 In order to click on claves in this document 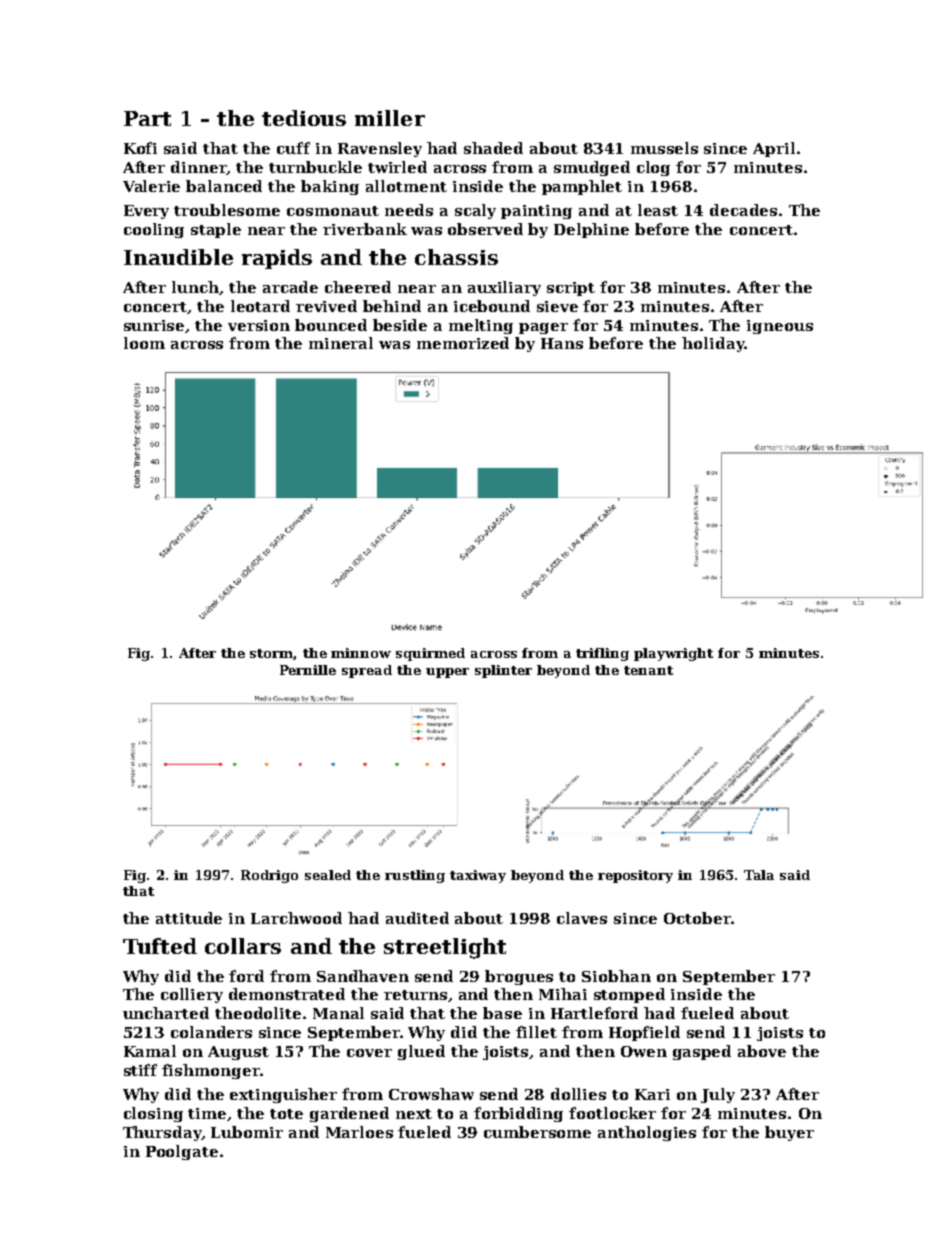, I will do `click(582, 918)`.
